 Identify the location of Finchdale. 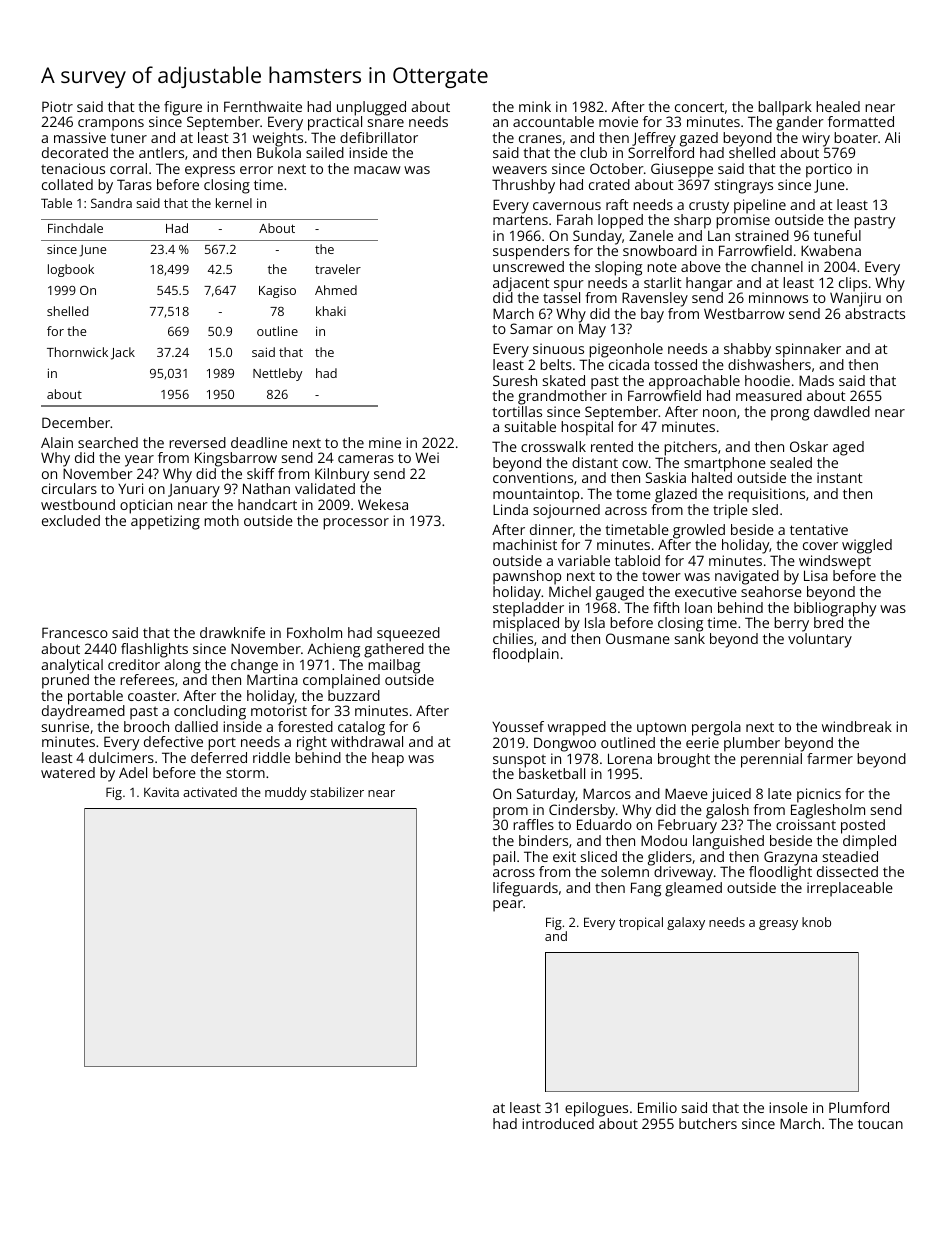
(75, 228).
